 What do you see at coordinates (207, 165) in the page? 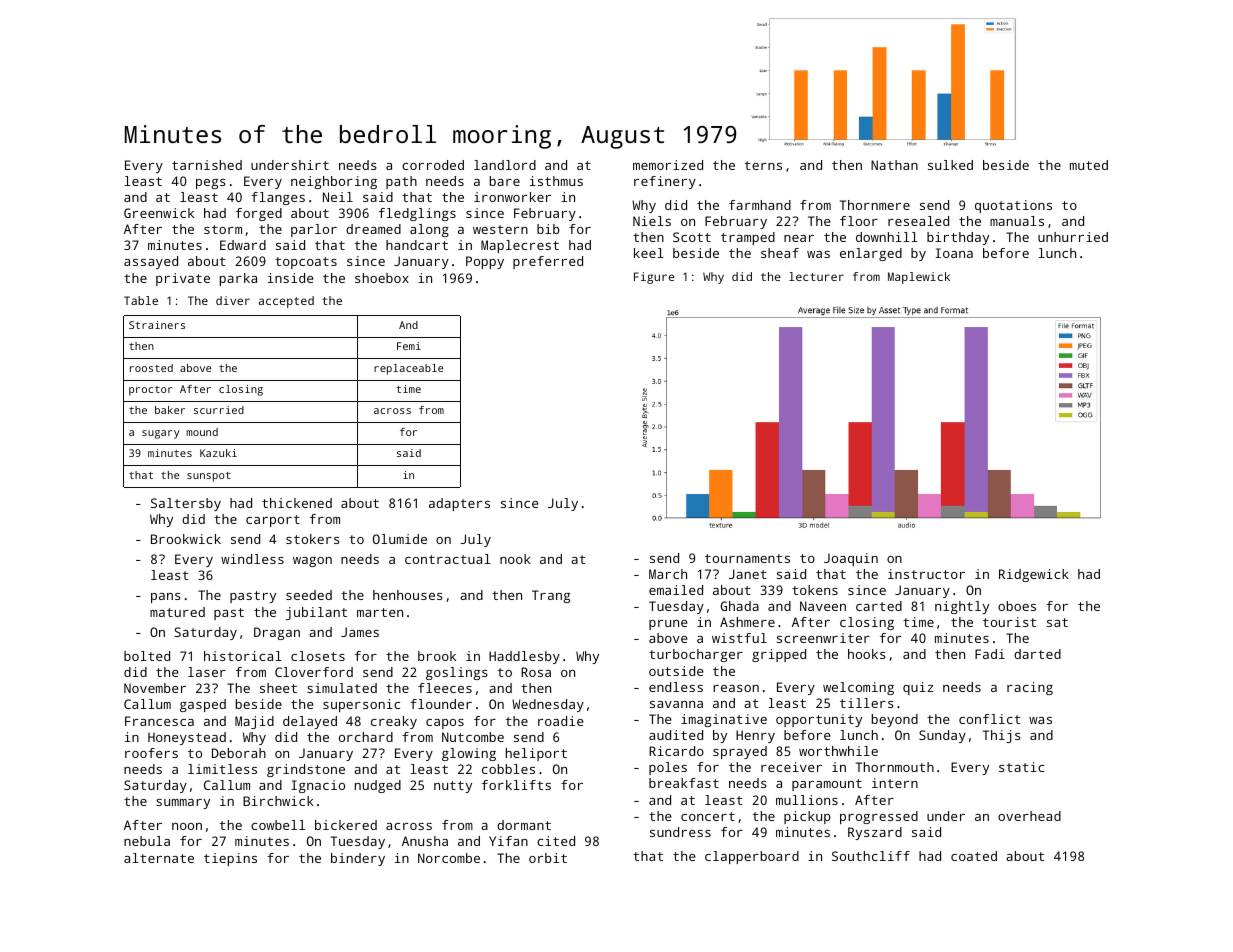
I see `tarnished` at bounding box center [207, 165].
